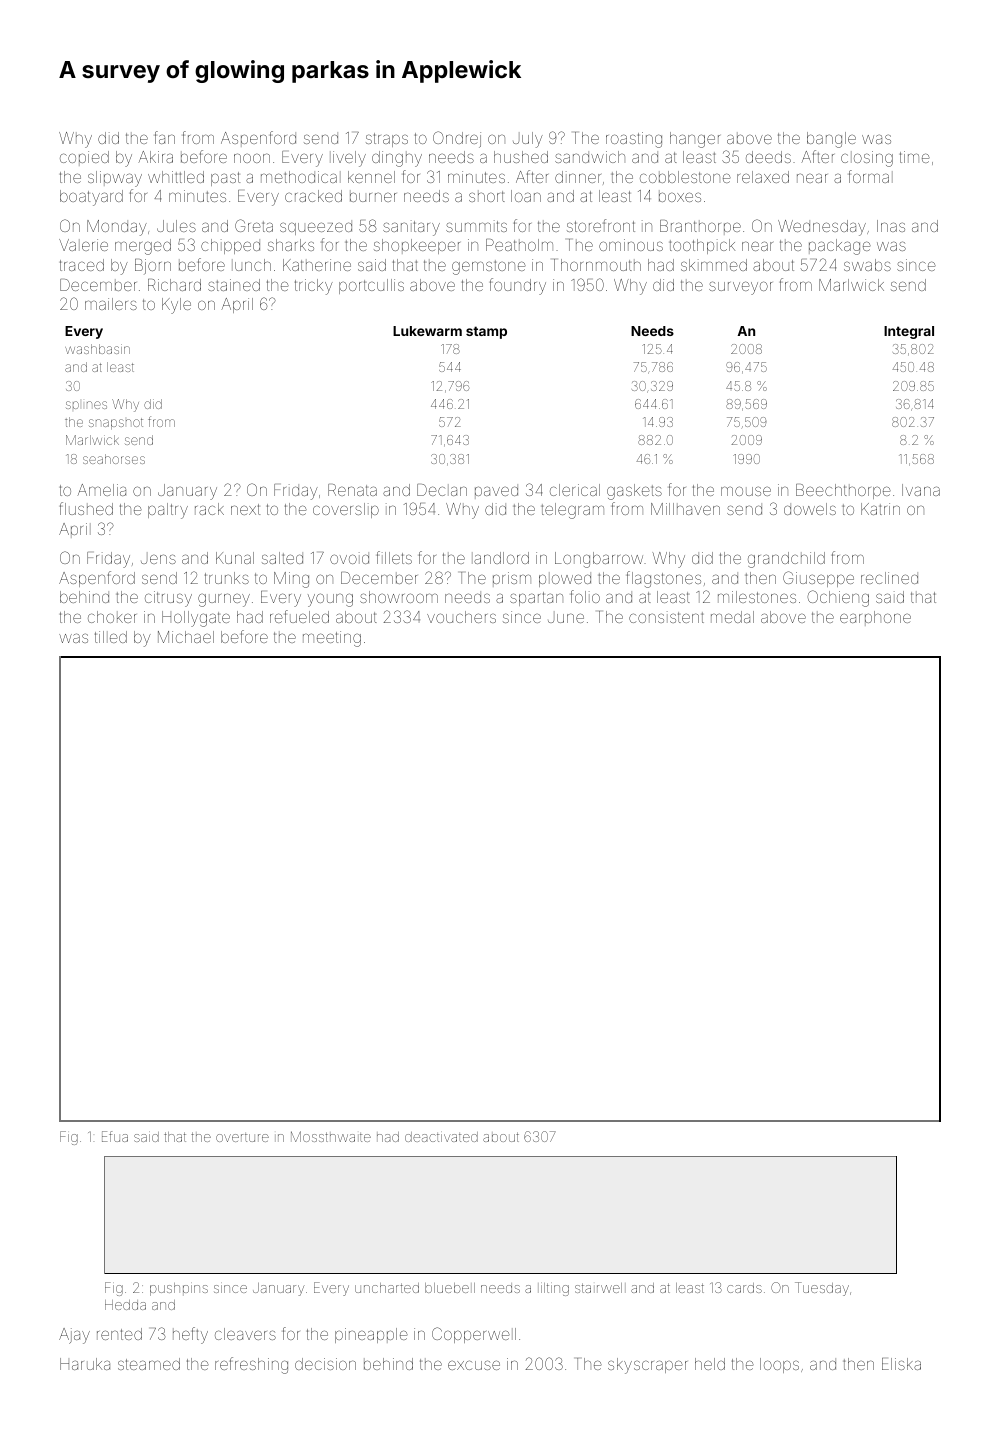 The width and height of the screenshot is (1000, 1448). I want to click on Efua, so click(115, 1136).
